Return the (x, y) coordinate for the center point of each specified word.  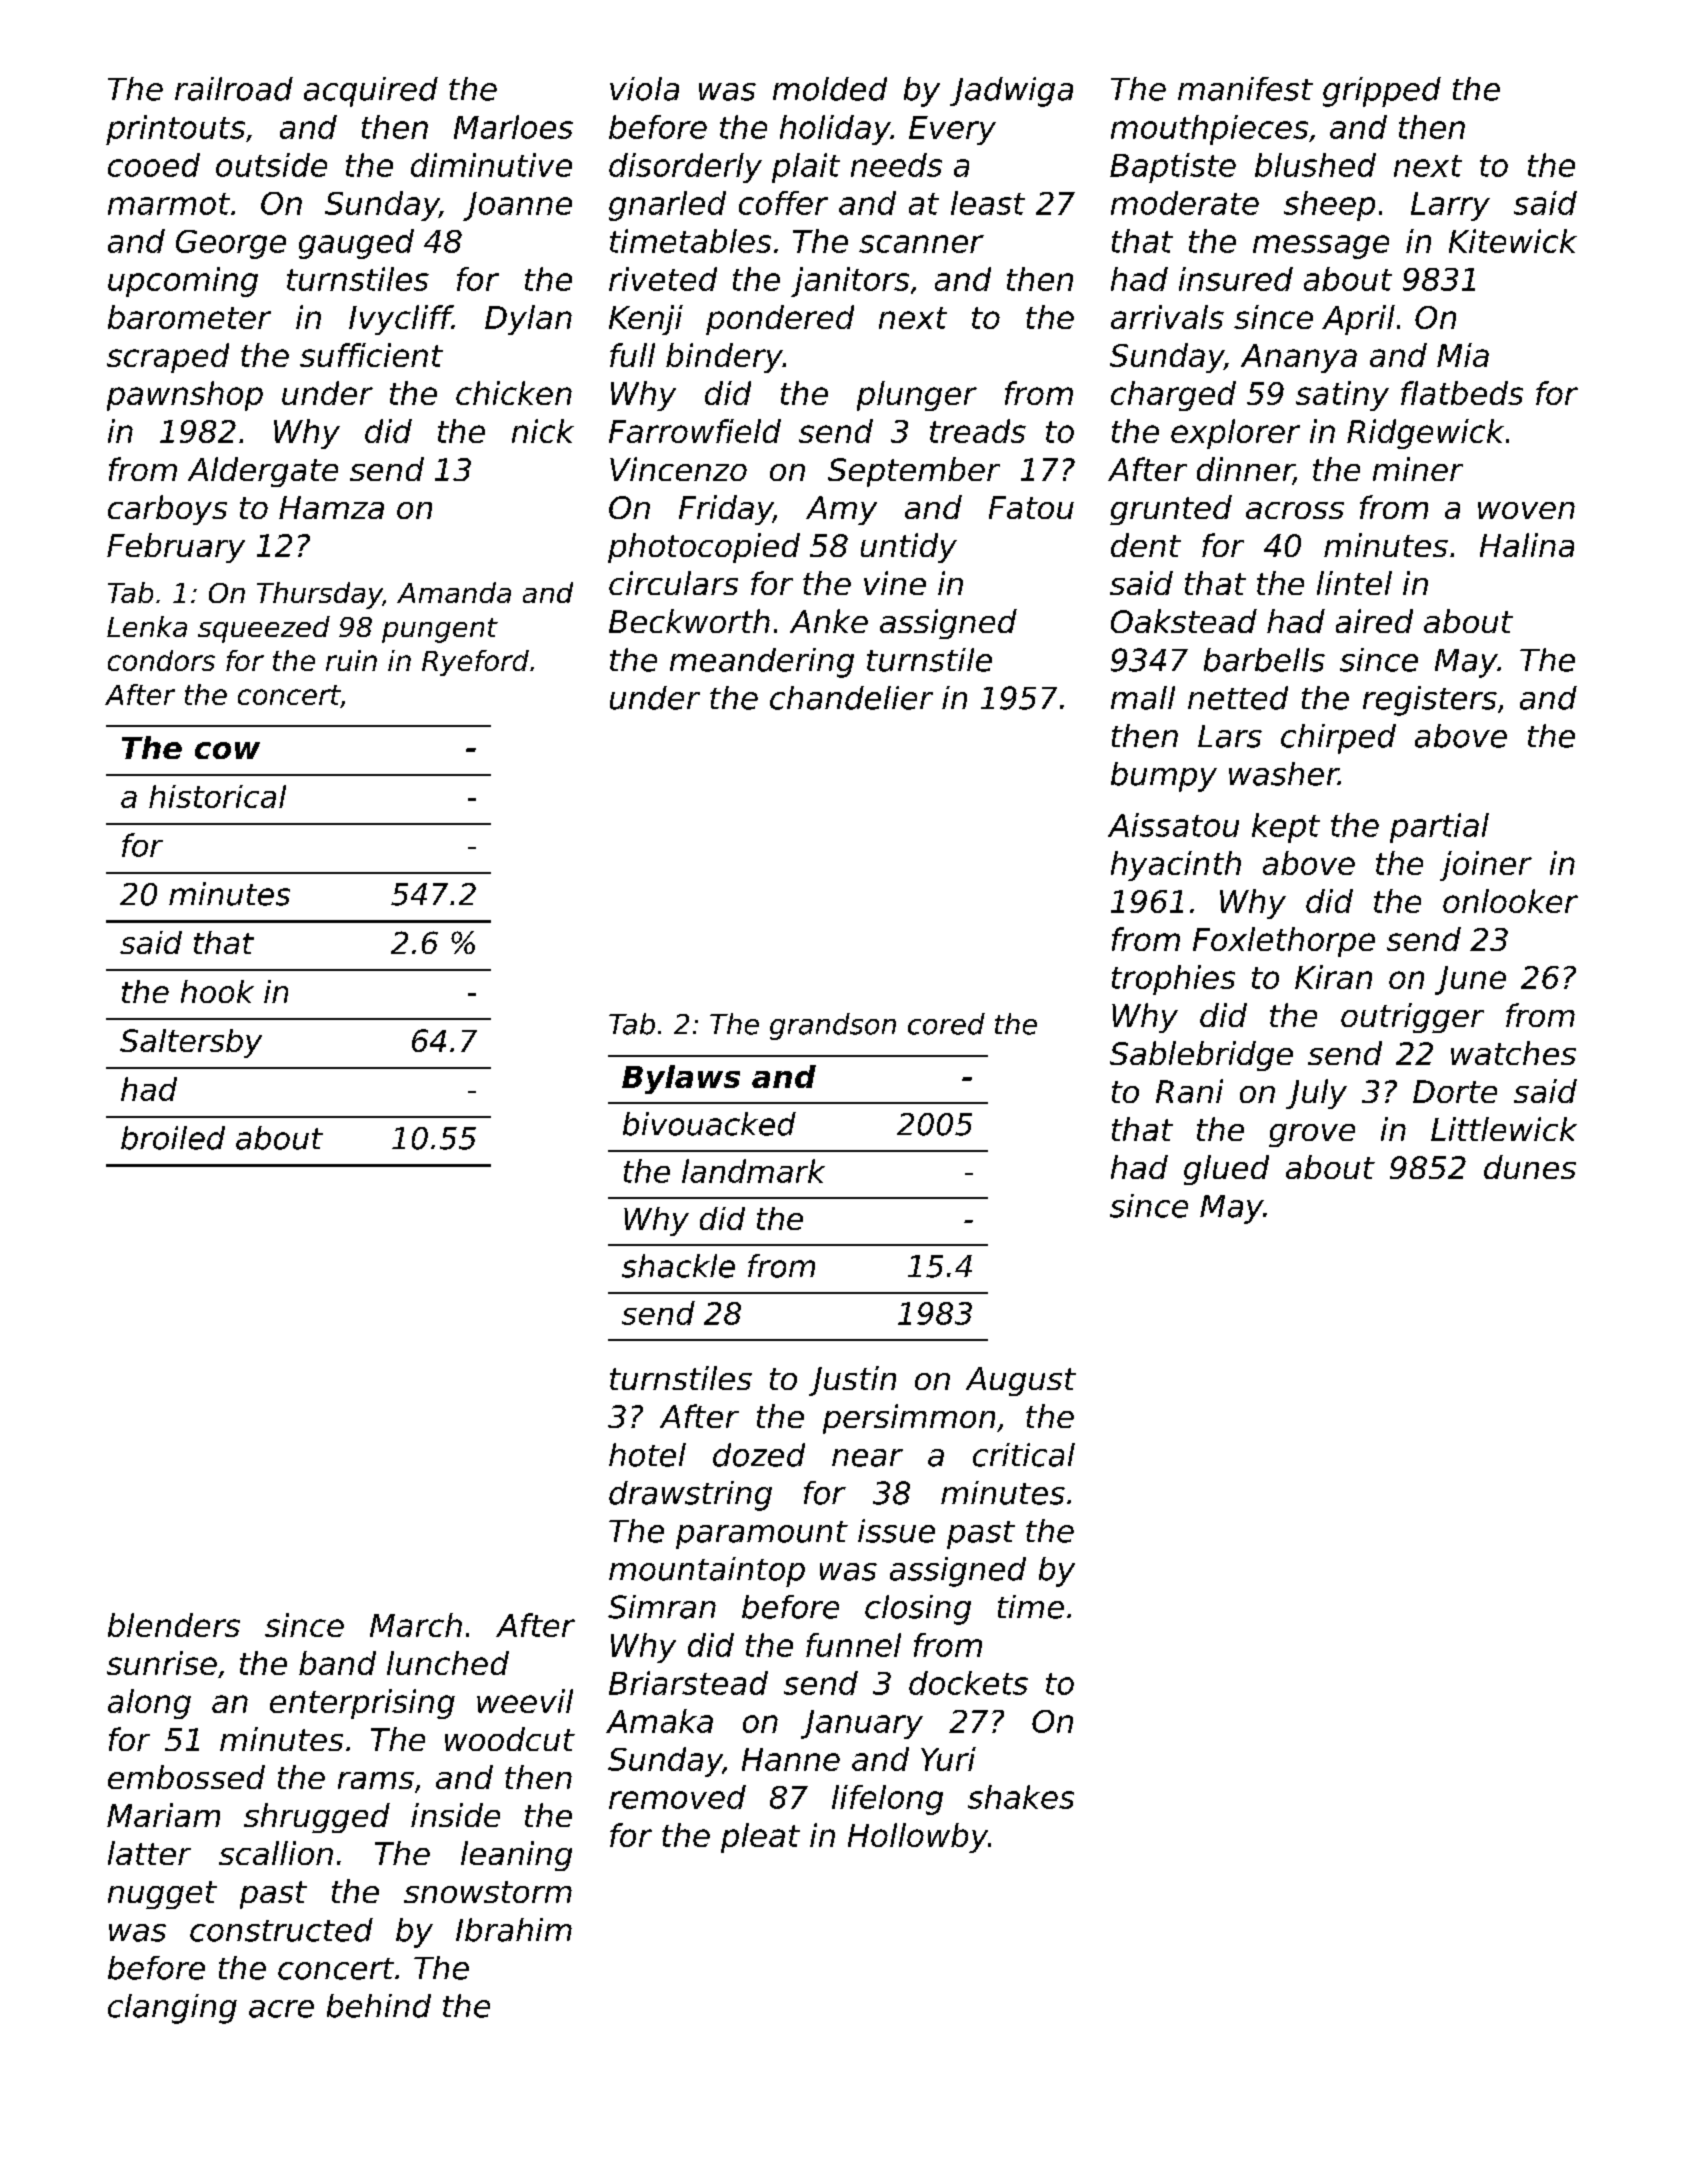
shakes (1021, 1797)
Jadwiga (1011, 92)
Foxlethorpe (1284, 942)
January (862, 1724)
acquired (371, 92)
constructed (281, 1930)
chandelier (851, 698)
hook (217, 991)
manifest (1245, 89)
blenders (174, 1625)
